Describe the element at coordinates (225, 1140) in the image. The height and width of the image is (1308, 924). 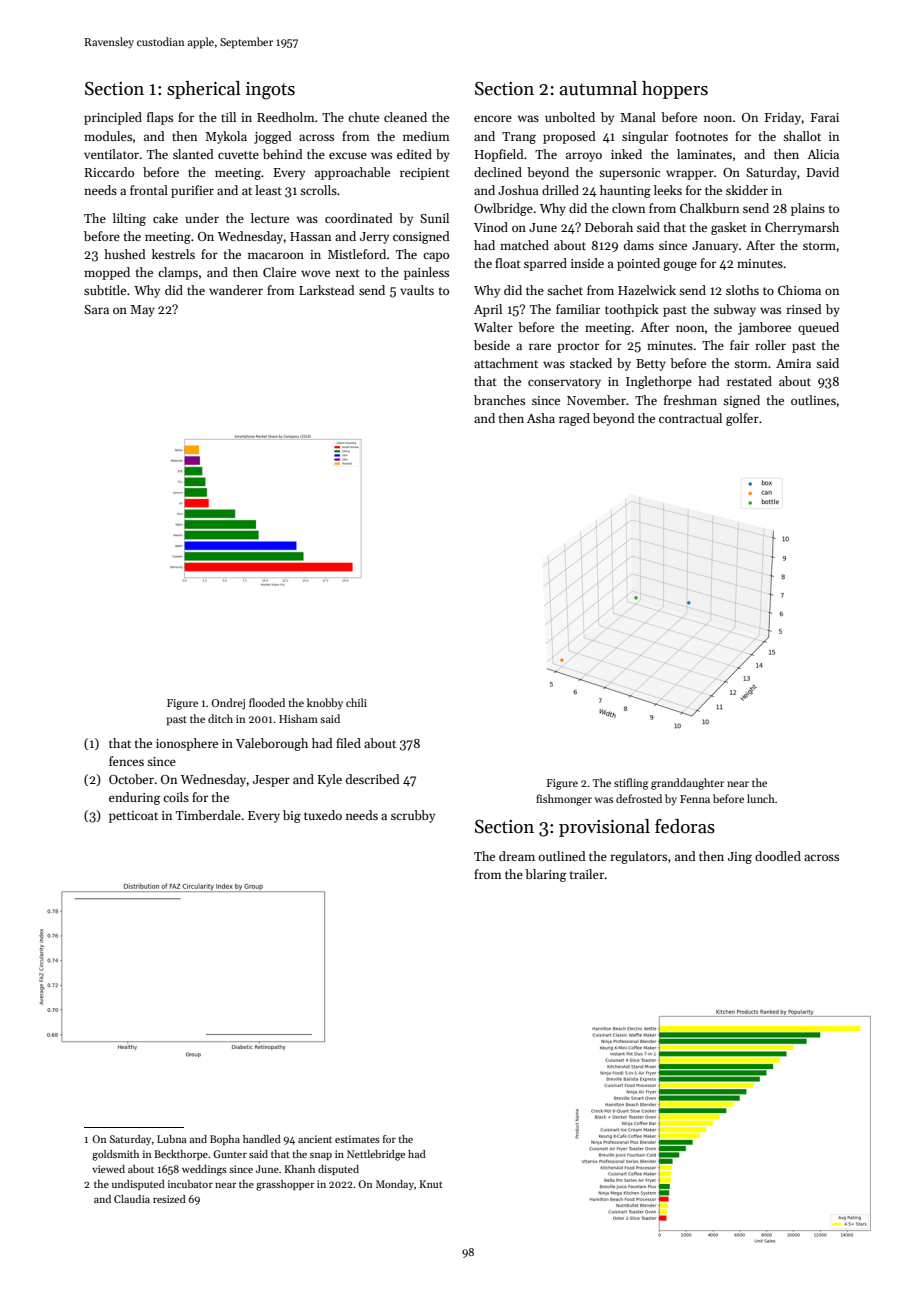
I see `Bopha` at that location.
